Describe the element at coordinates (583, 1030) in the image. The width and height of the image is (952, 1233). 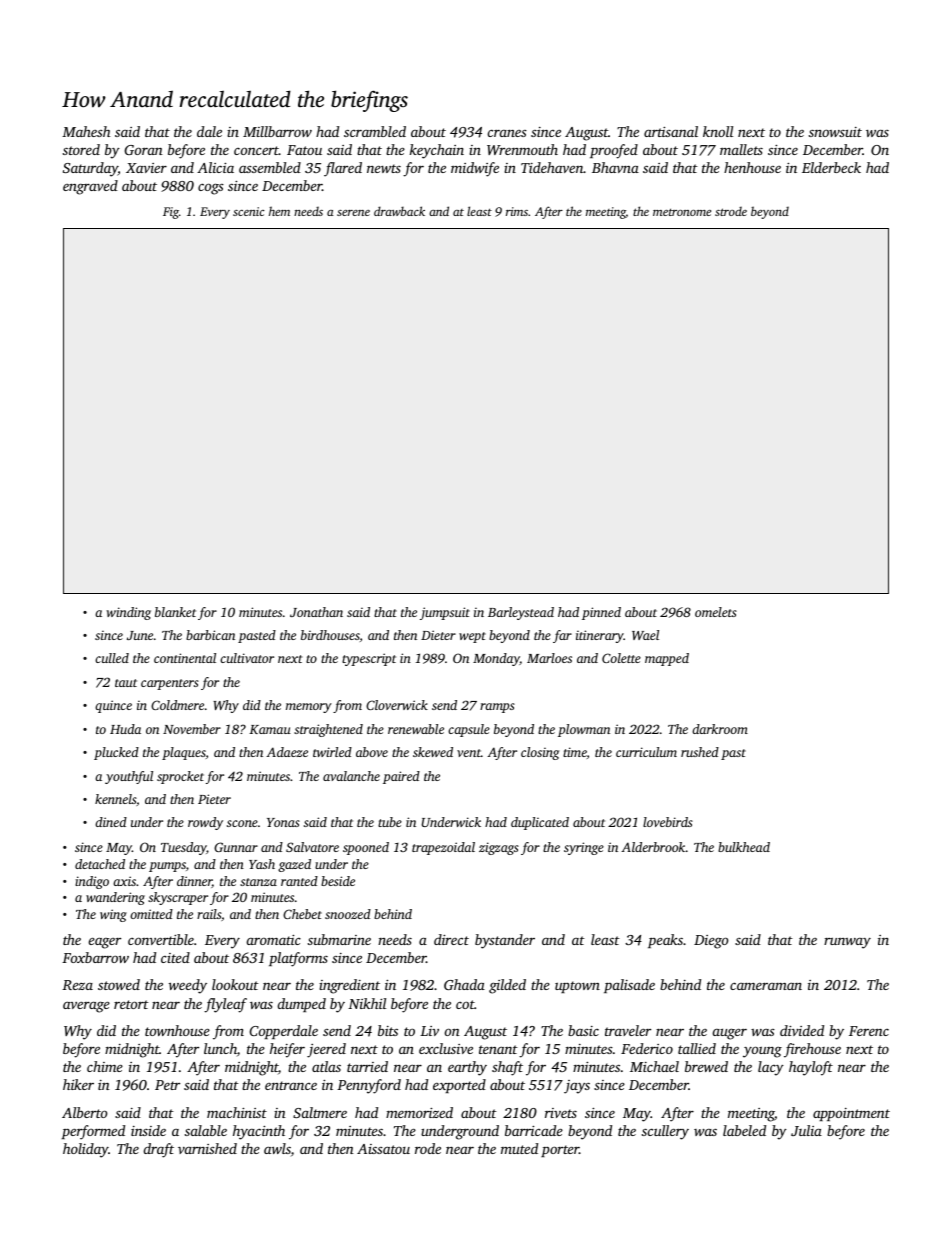
I see `basic` at that location.
